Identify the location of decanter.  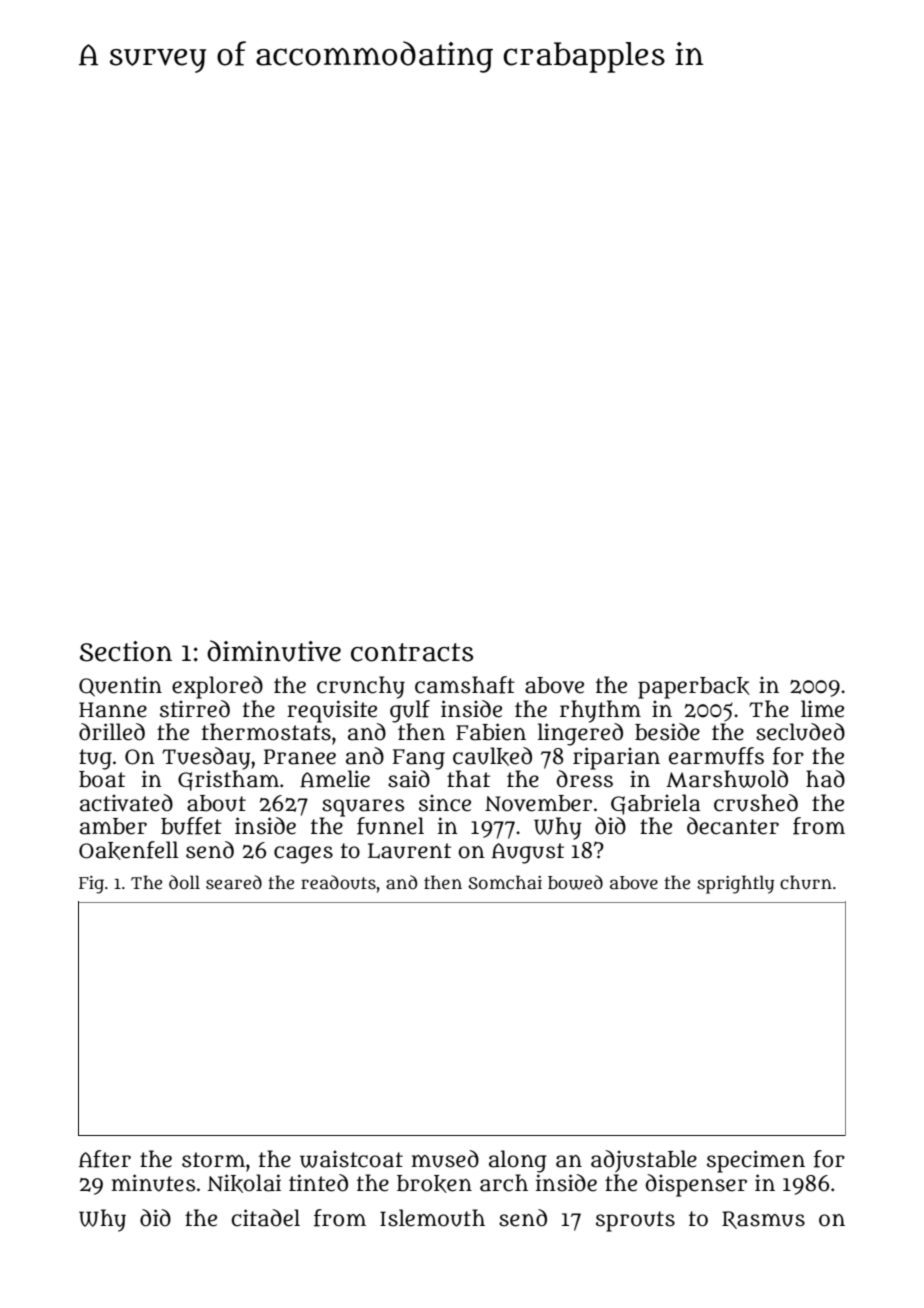
(733, 826).
